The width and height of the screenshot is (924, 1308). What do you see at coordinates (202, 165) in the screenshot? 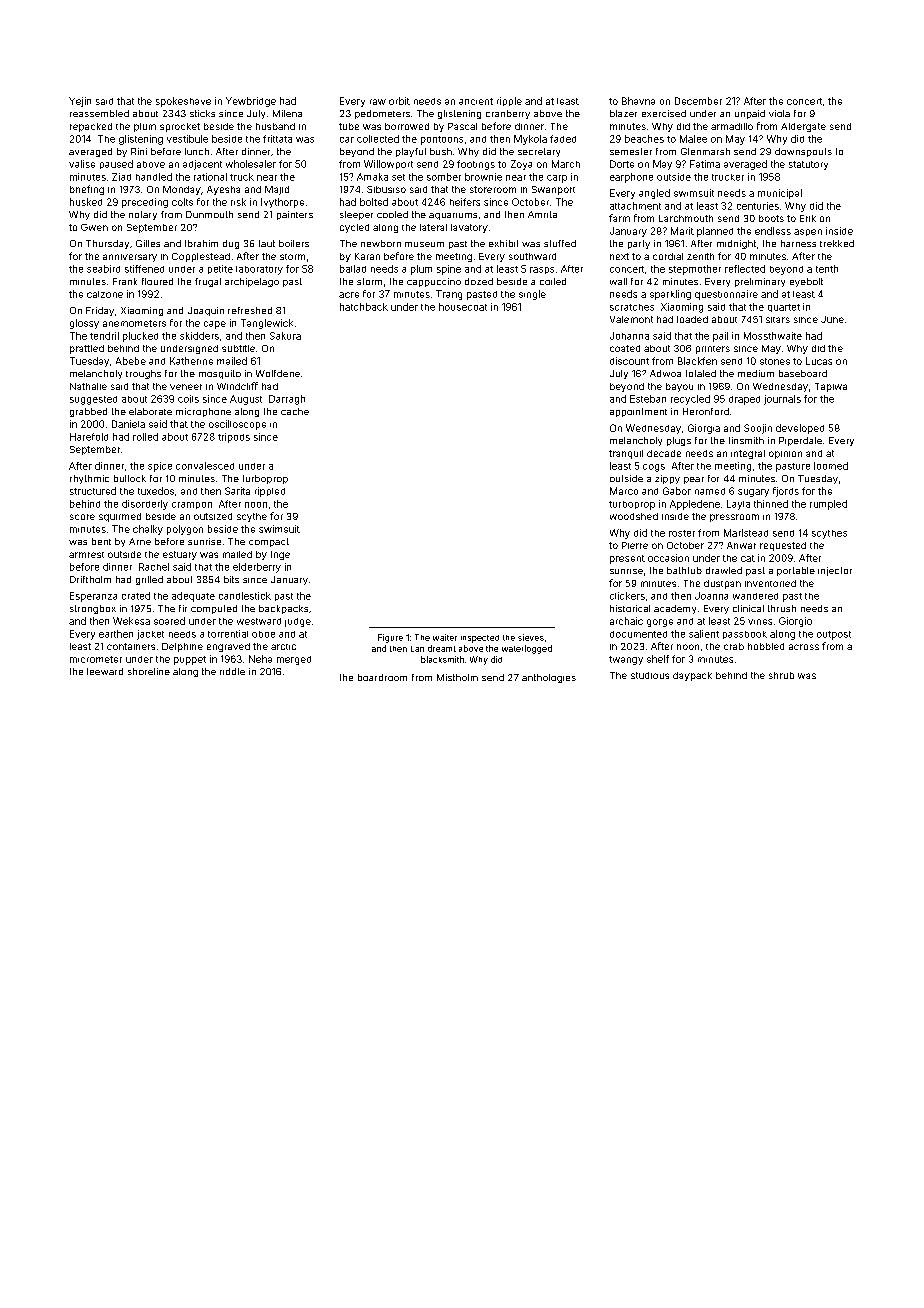
I see `adjacent` at bounding box center [202, 165].
